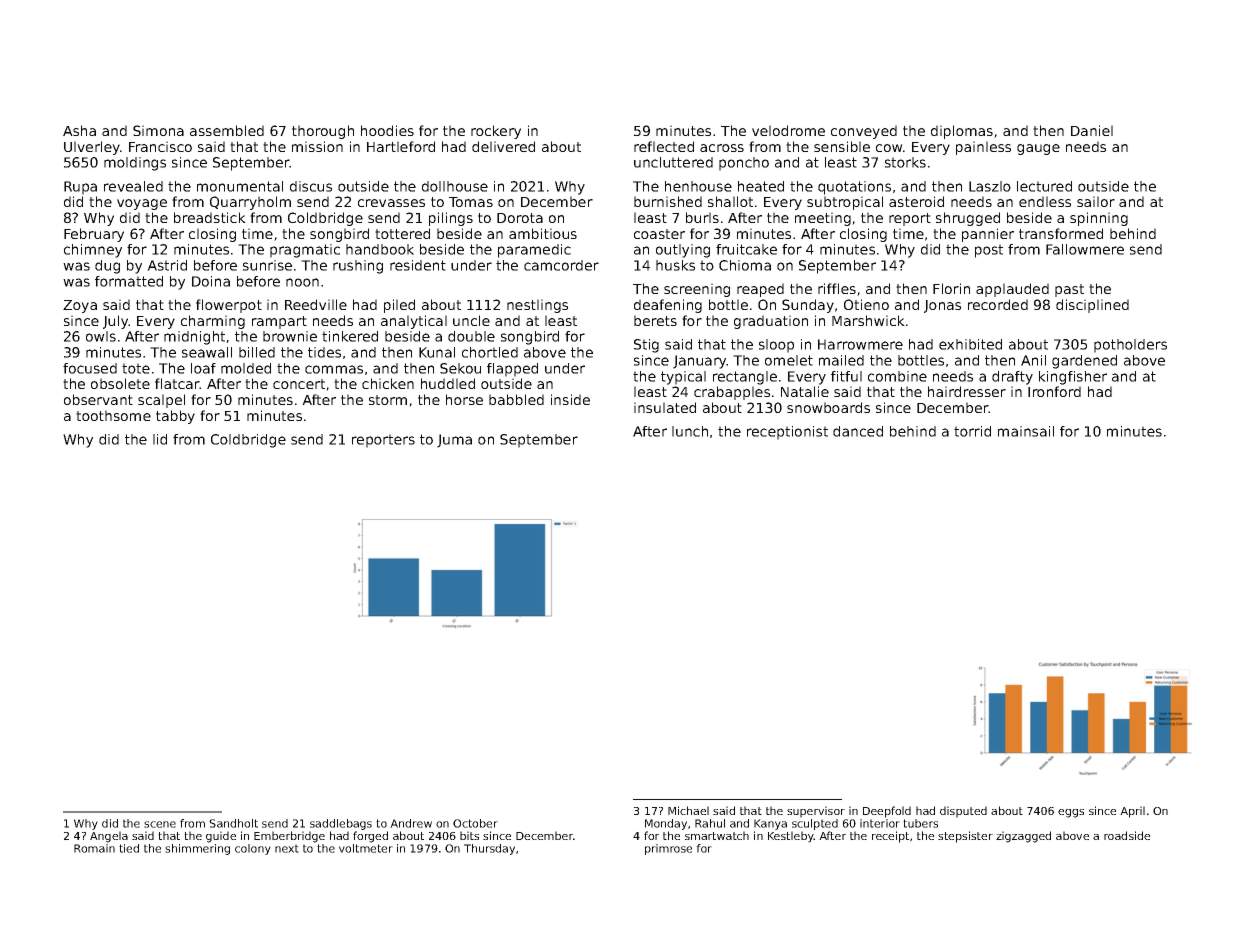 The width and height of the page is (1233, 952). Describe the element at coordinates (1023, 837) in the page. I see `zigzagged` at that location.
